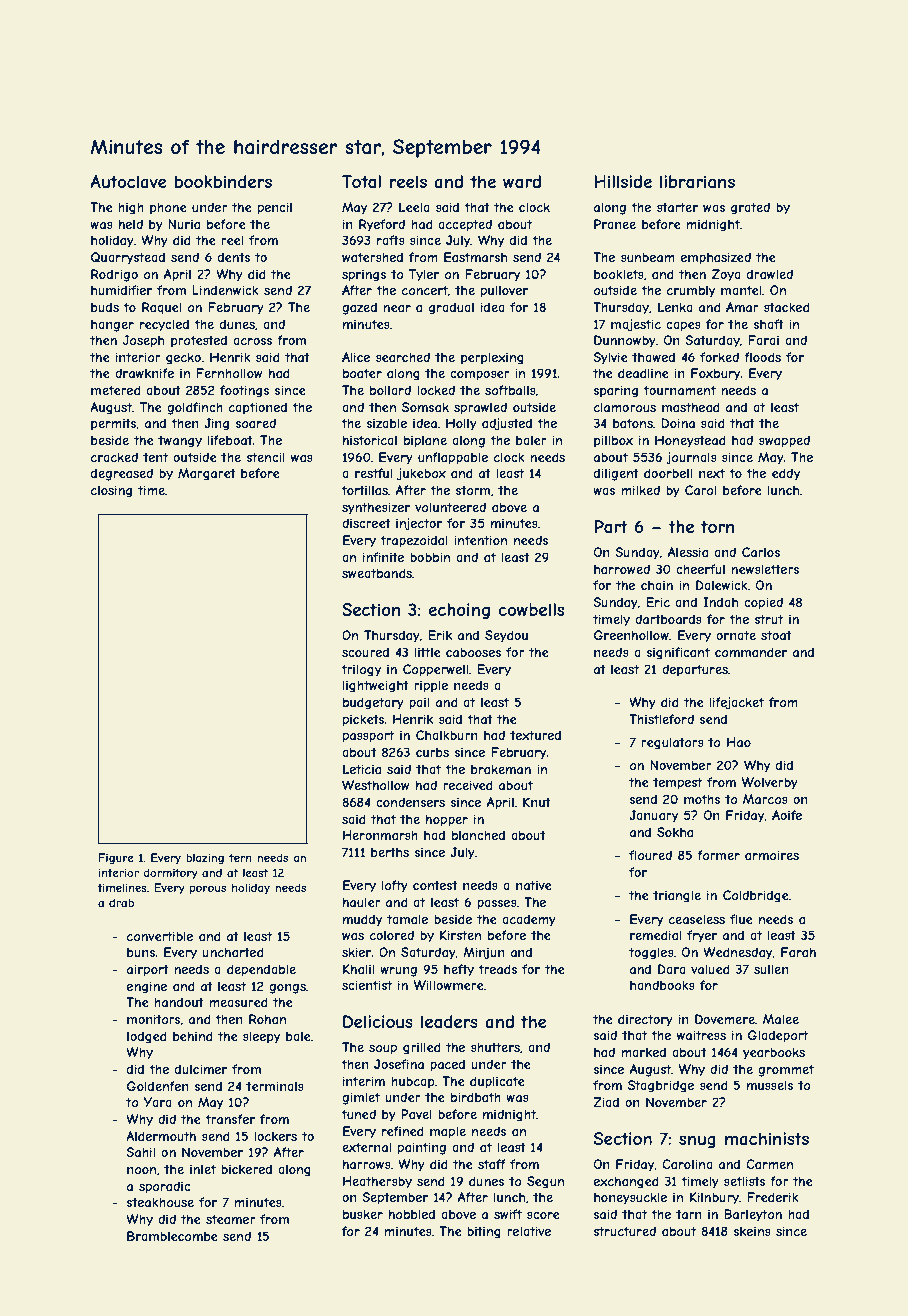  I want to click on Farah, so click(798, 952).
